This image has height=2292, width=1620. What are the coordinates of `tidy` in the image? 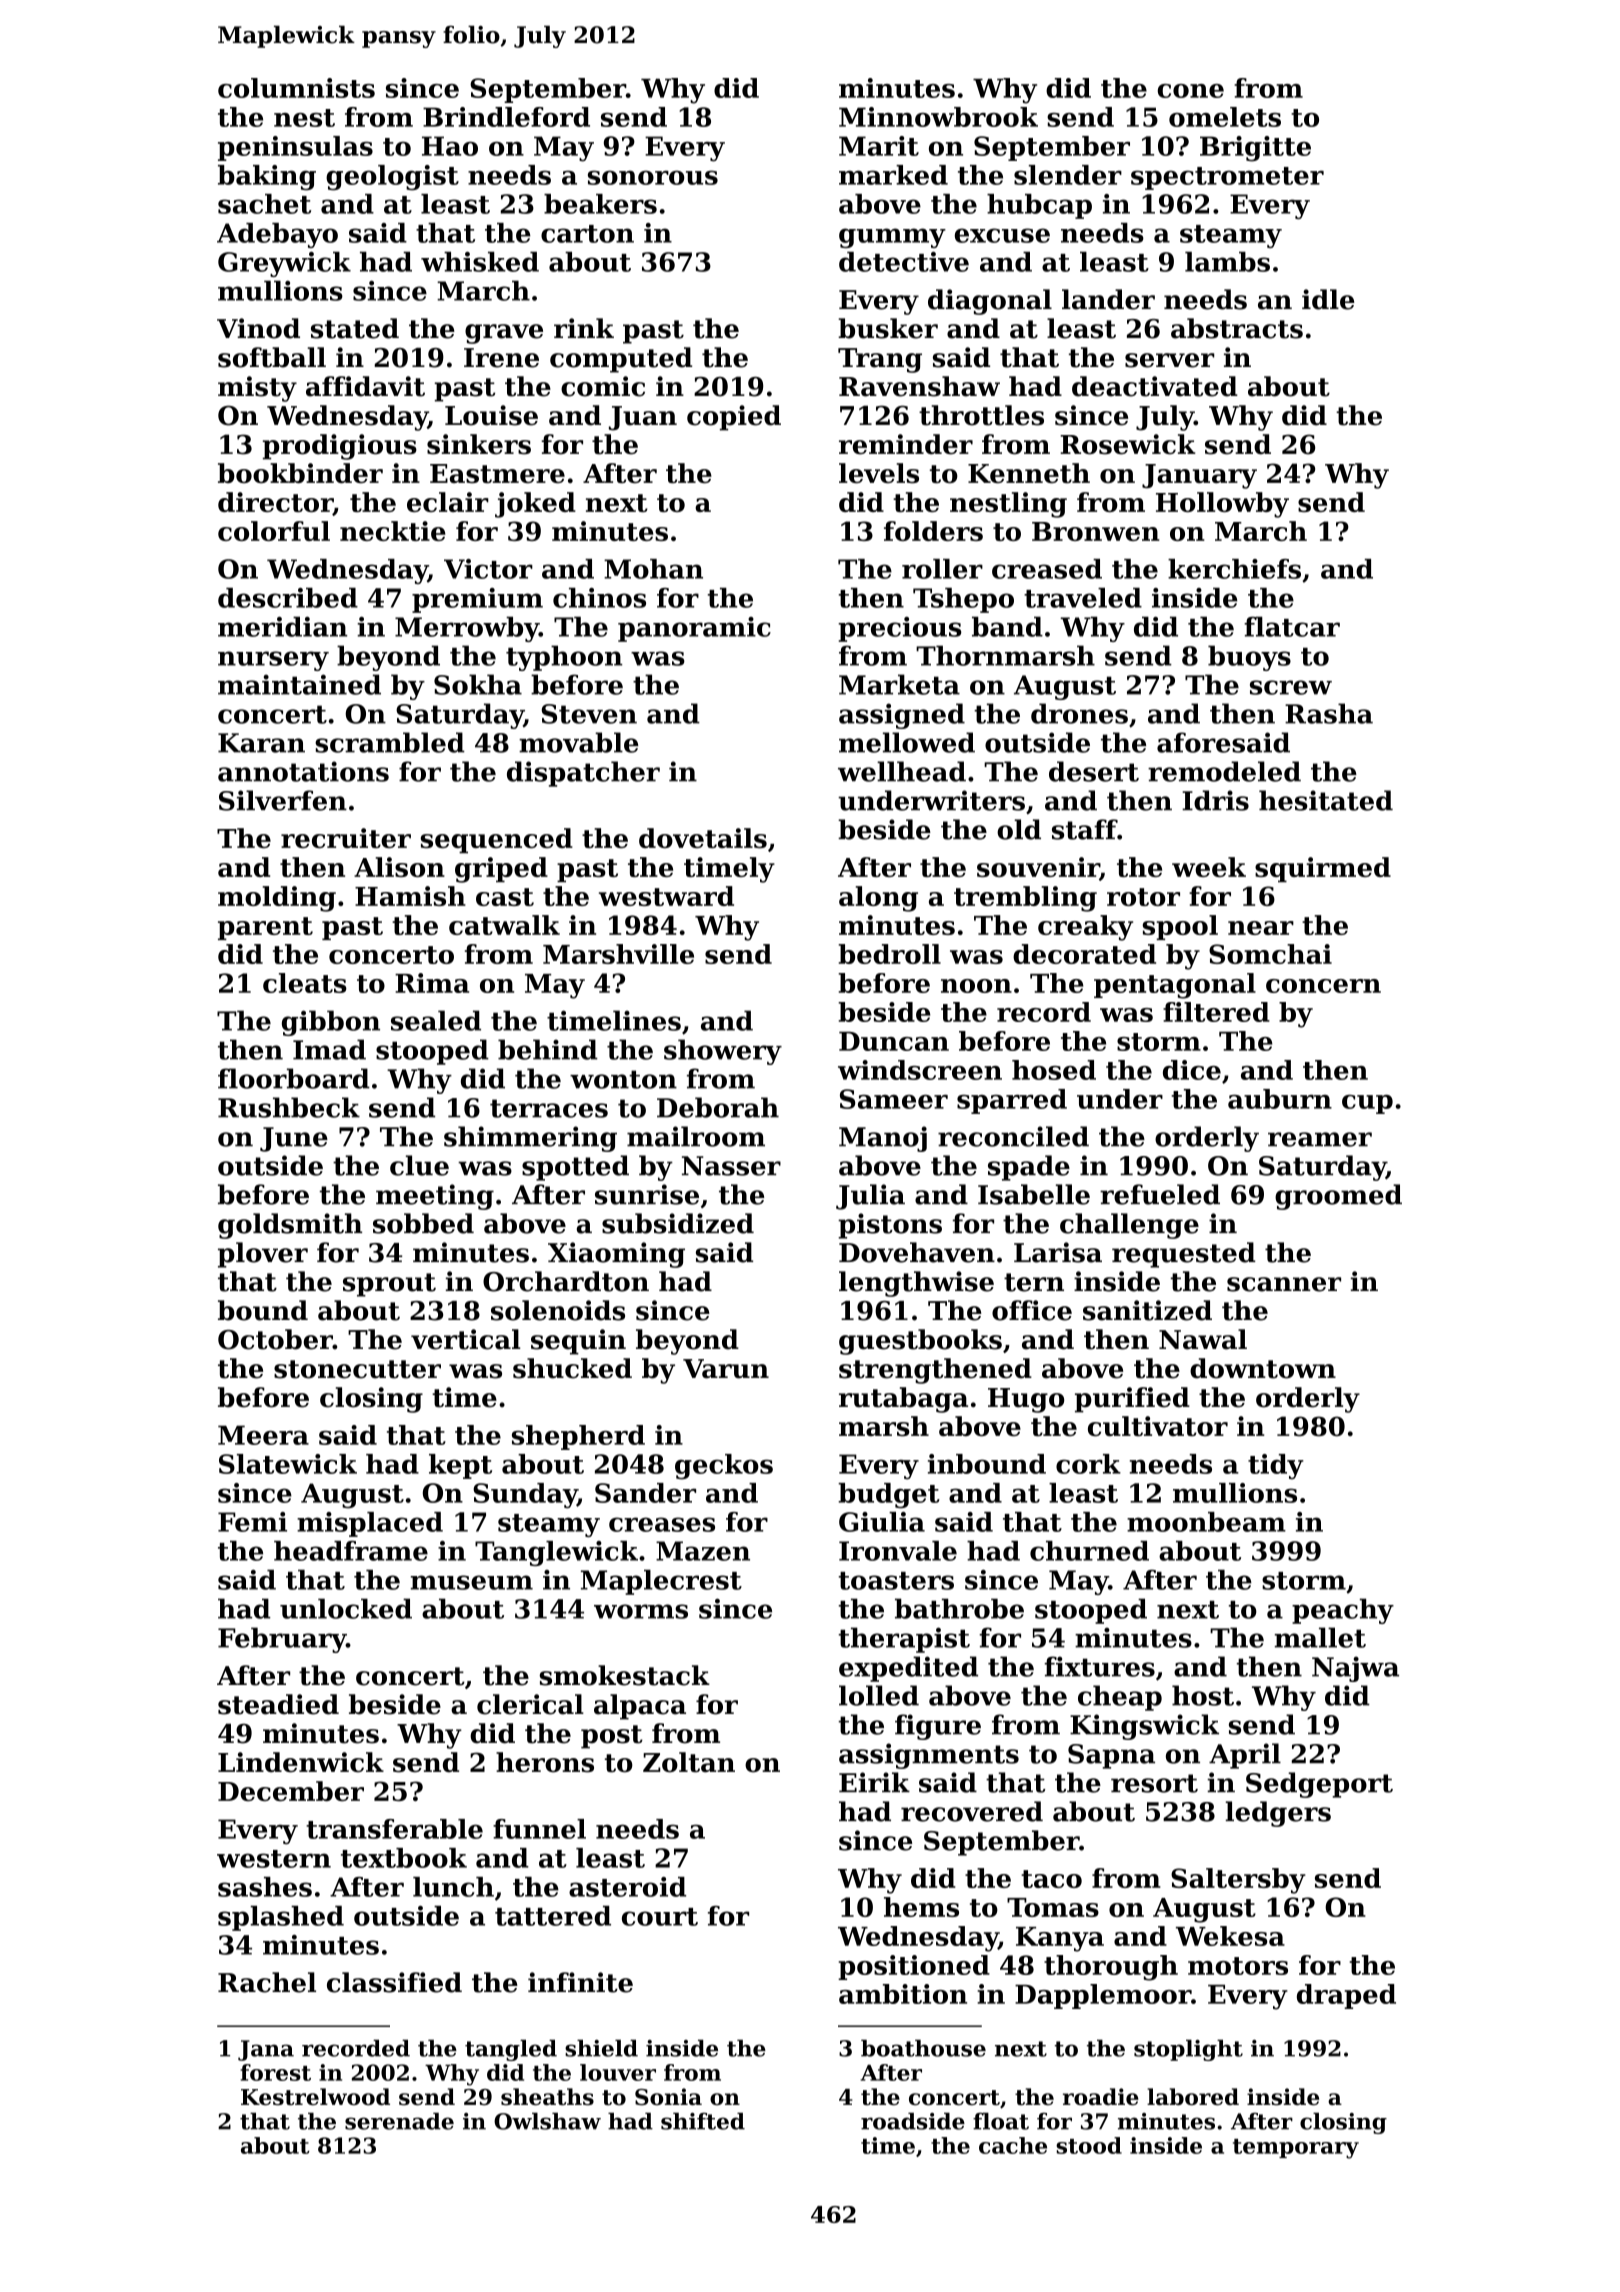 It's located at (1276, 1467).
